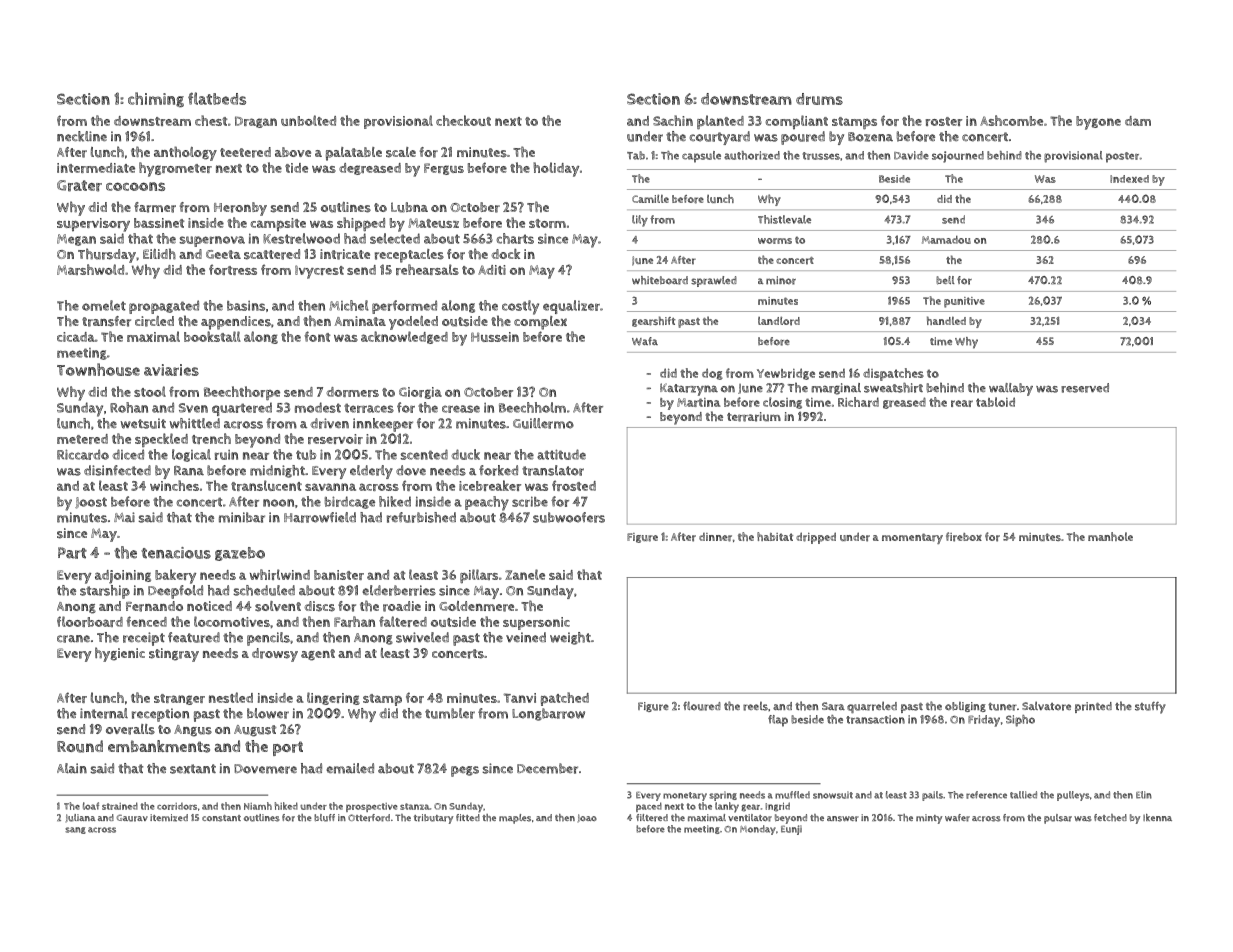  What do you see at coordinates (156, 99) in the document?
I see `chiming` at bounding box center [156, 99].
